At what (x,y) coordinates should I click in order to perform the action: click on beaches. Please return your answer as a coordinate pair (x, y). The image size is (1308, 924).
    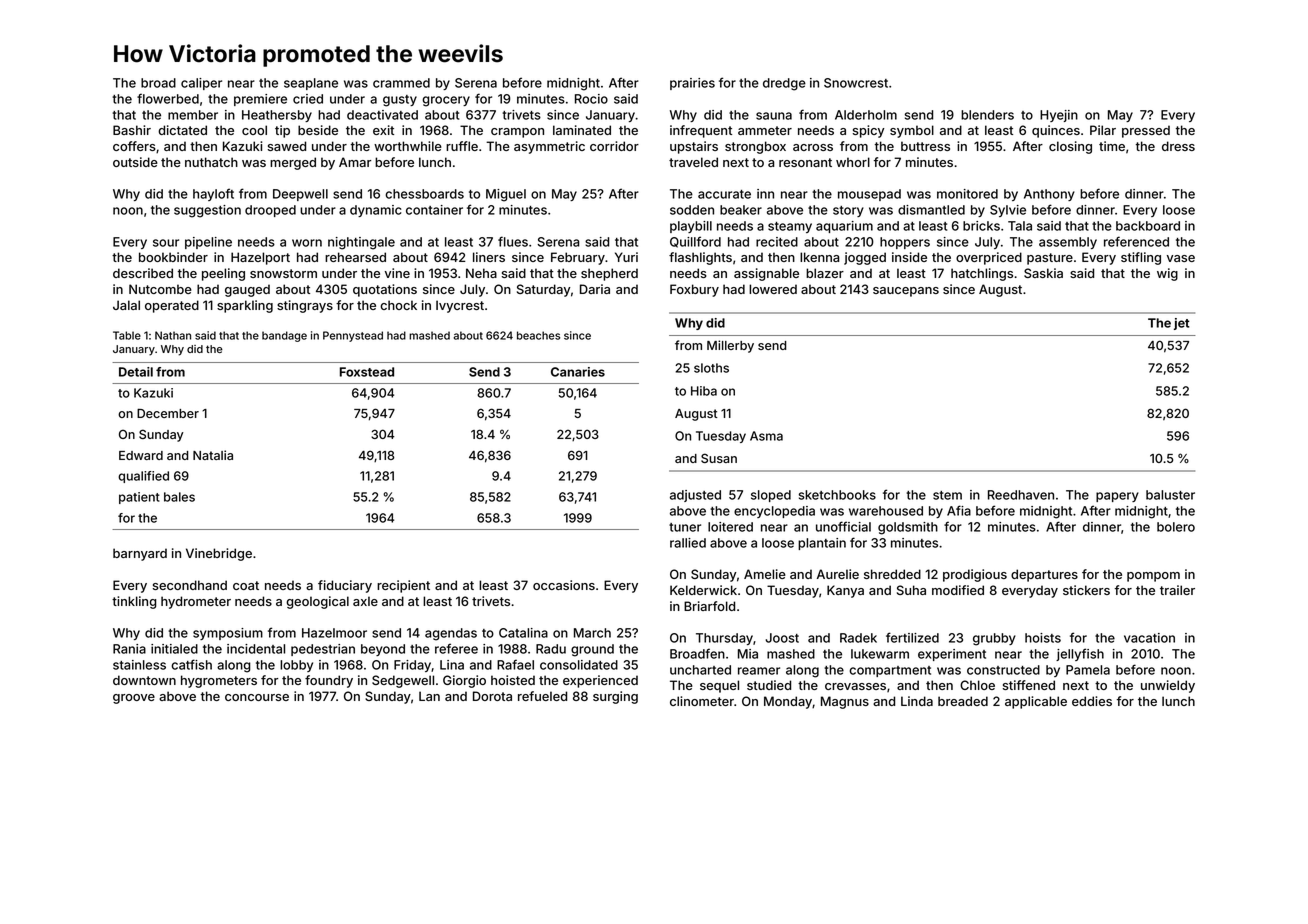
    Looking at the image, I should click on (538, 335).
